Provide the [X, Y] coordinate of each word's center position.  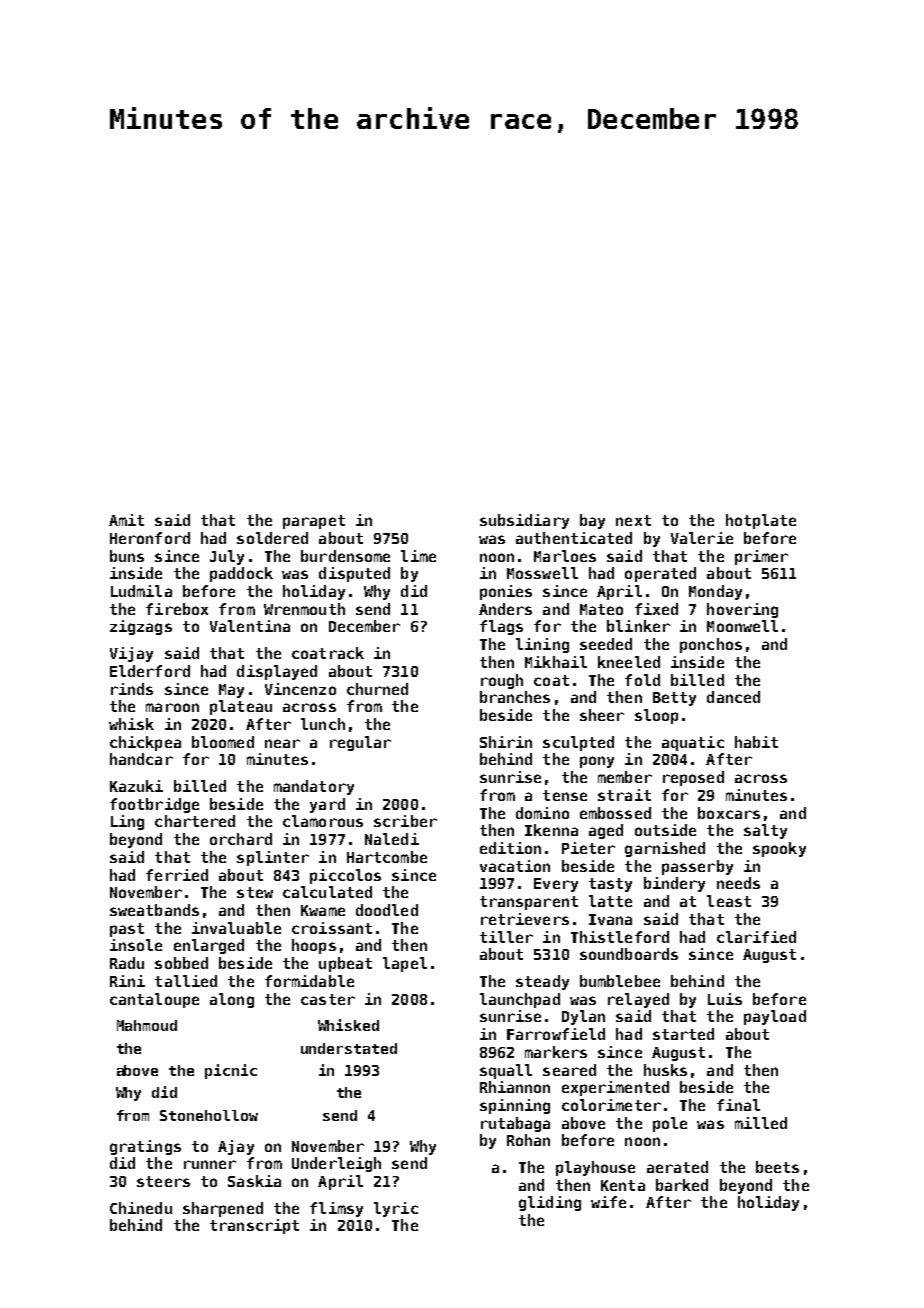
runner [210, 1164]
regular [360, 743]
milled [761, 1123]
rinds [132, 689]
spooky [779, 849]
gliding [550, 1203]
